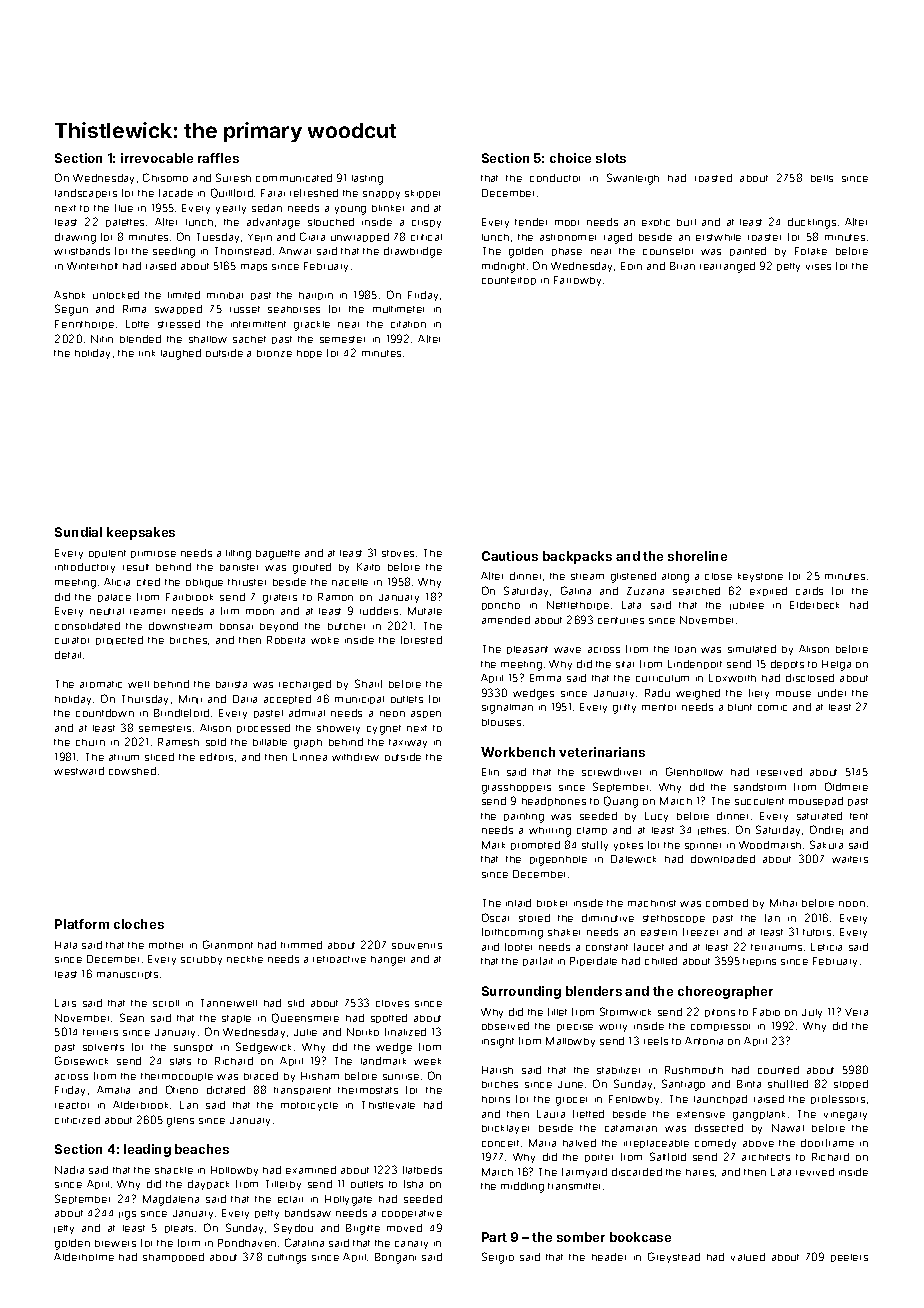 The width and height of the image is (924, 1308). Describe the element at coordinates (78, 532) in the image. I see `Sundial` at that location.
